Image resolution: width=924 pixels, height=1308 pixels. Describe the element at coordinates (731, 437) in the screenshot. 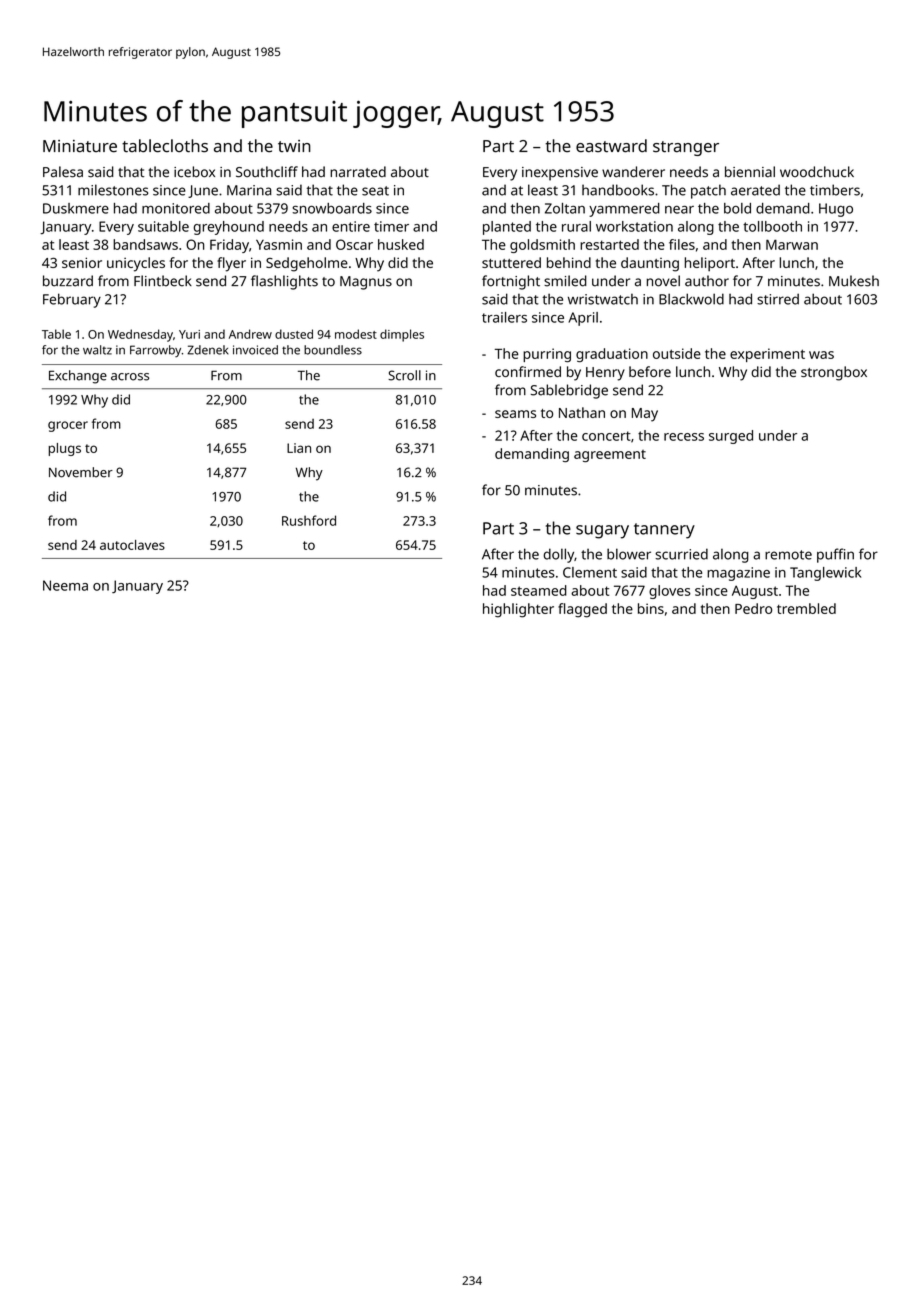

I see `surged` at that location.
